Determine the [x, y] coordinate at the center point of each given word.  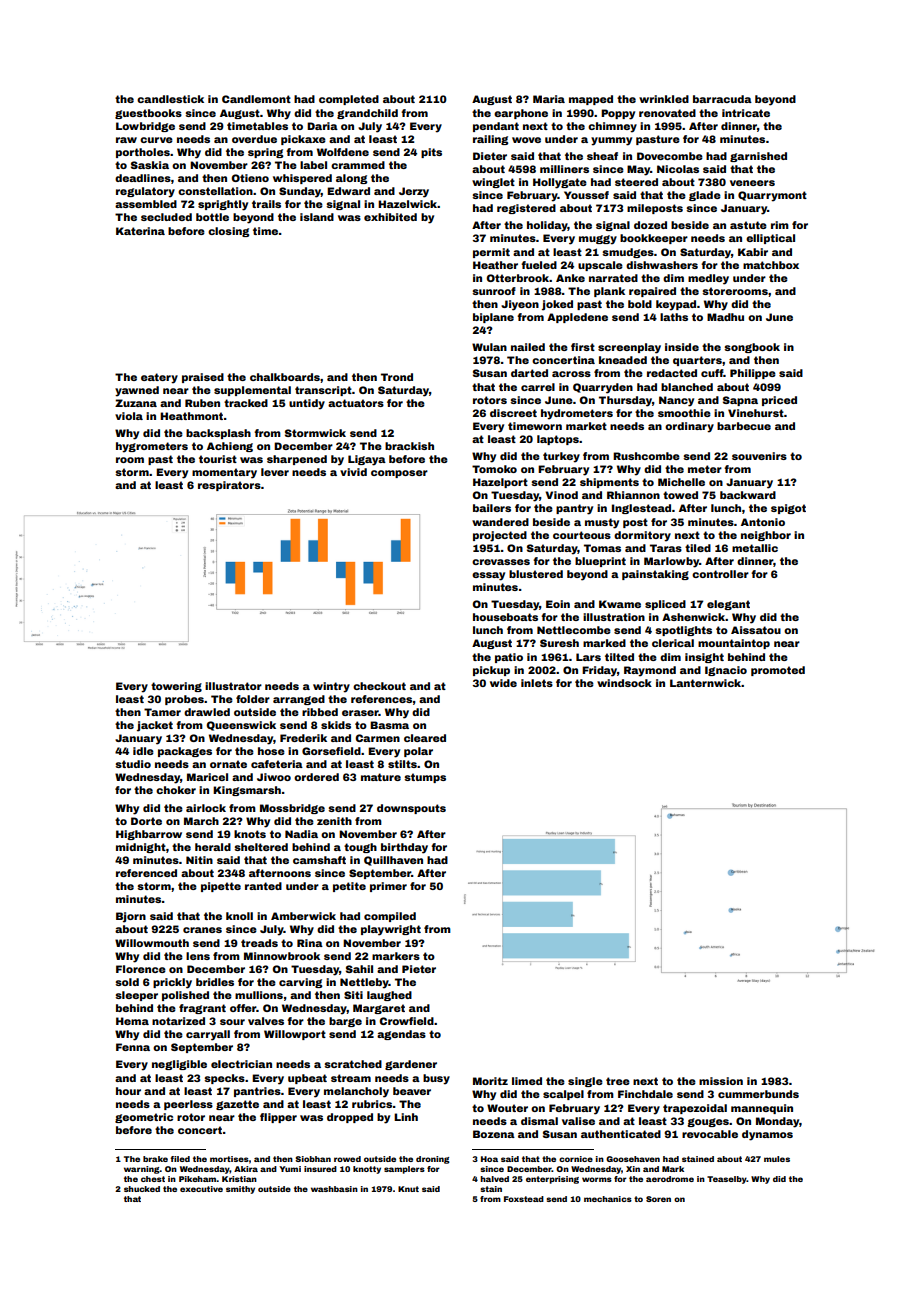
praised [203, 378]
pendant [496, 127]
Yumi [290, 1169]
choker [176, 790]
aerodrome [670, 1179]
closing [228, 232]
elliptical [770, 239]
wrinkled [664, 99]
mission [721, 1081]
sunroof [494, 291]
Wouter [507, 1108]
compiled [390, 917]
